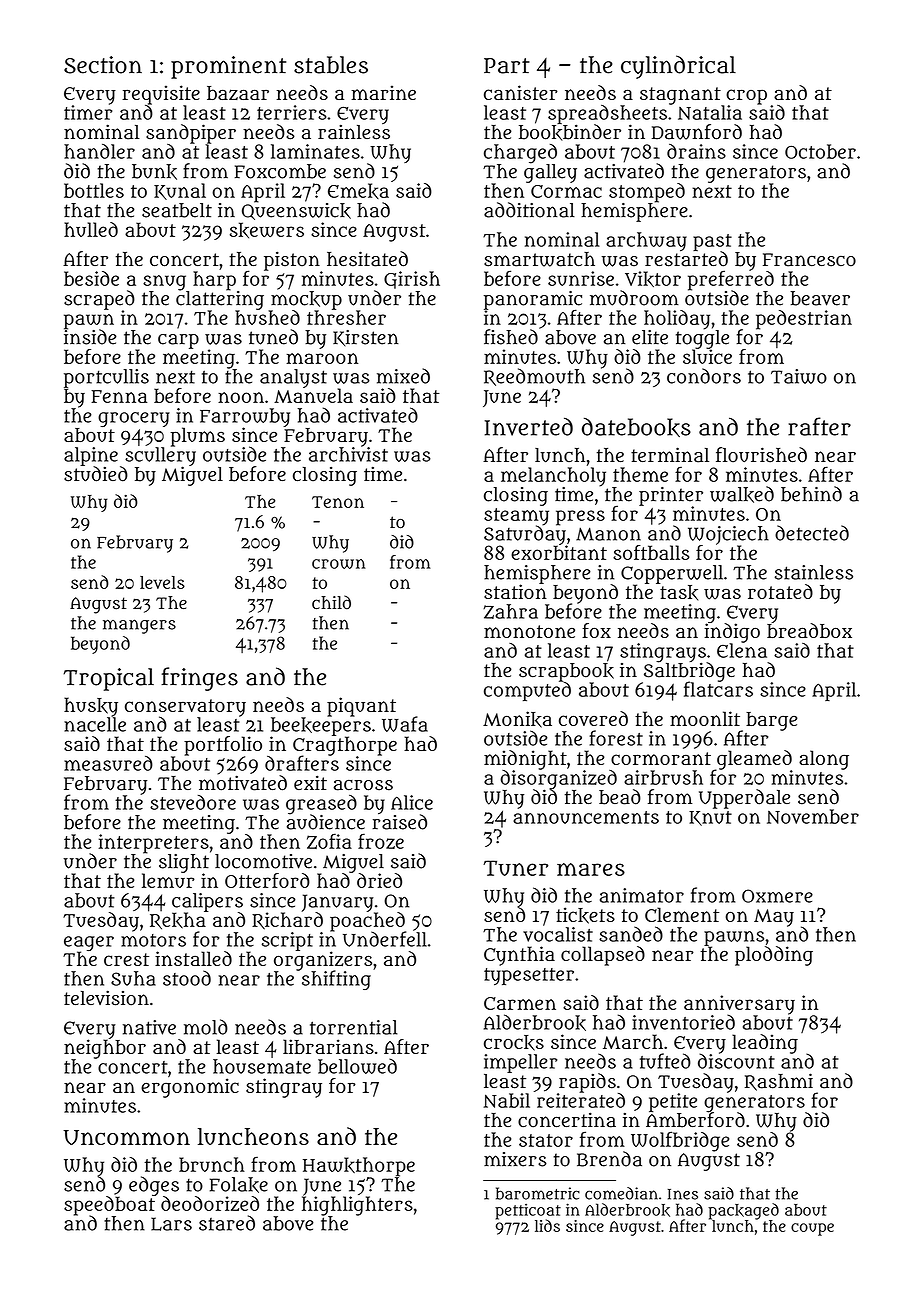  What do you see at coordinates (547, 1225) in the document?
I see `lids` at bounding box center [547, 1225].
